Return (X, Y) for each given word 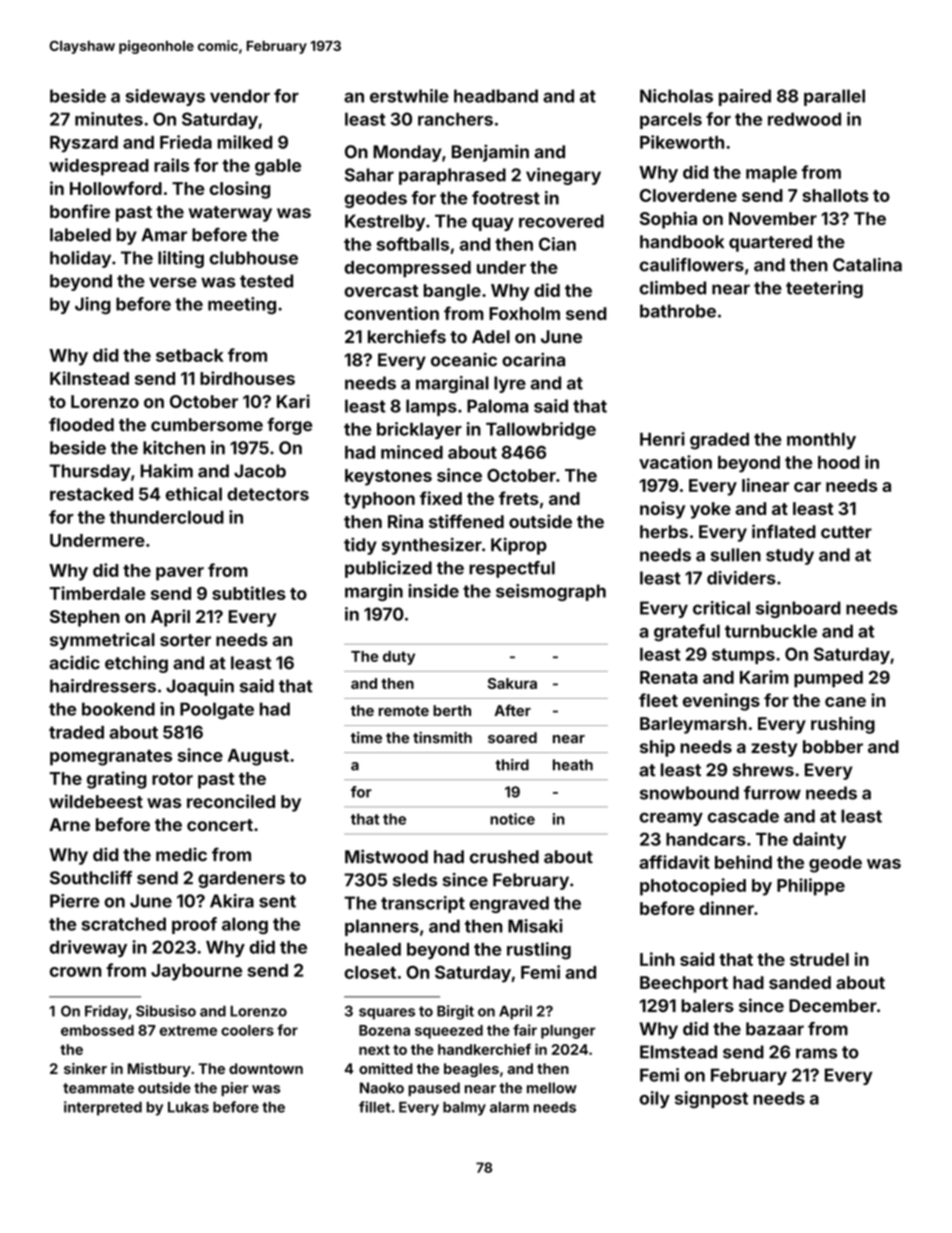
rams (816, 1053)
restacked (91, 494)
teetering (824, 289)
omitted (386, 1068)
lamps (431, 407)
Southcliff (91, 878)
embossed (97, 1030)
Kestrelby (385, 222)
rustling (539, 951)
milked (245, 142)
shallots (835, 195)
